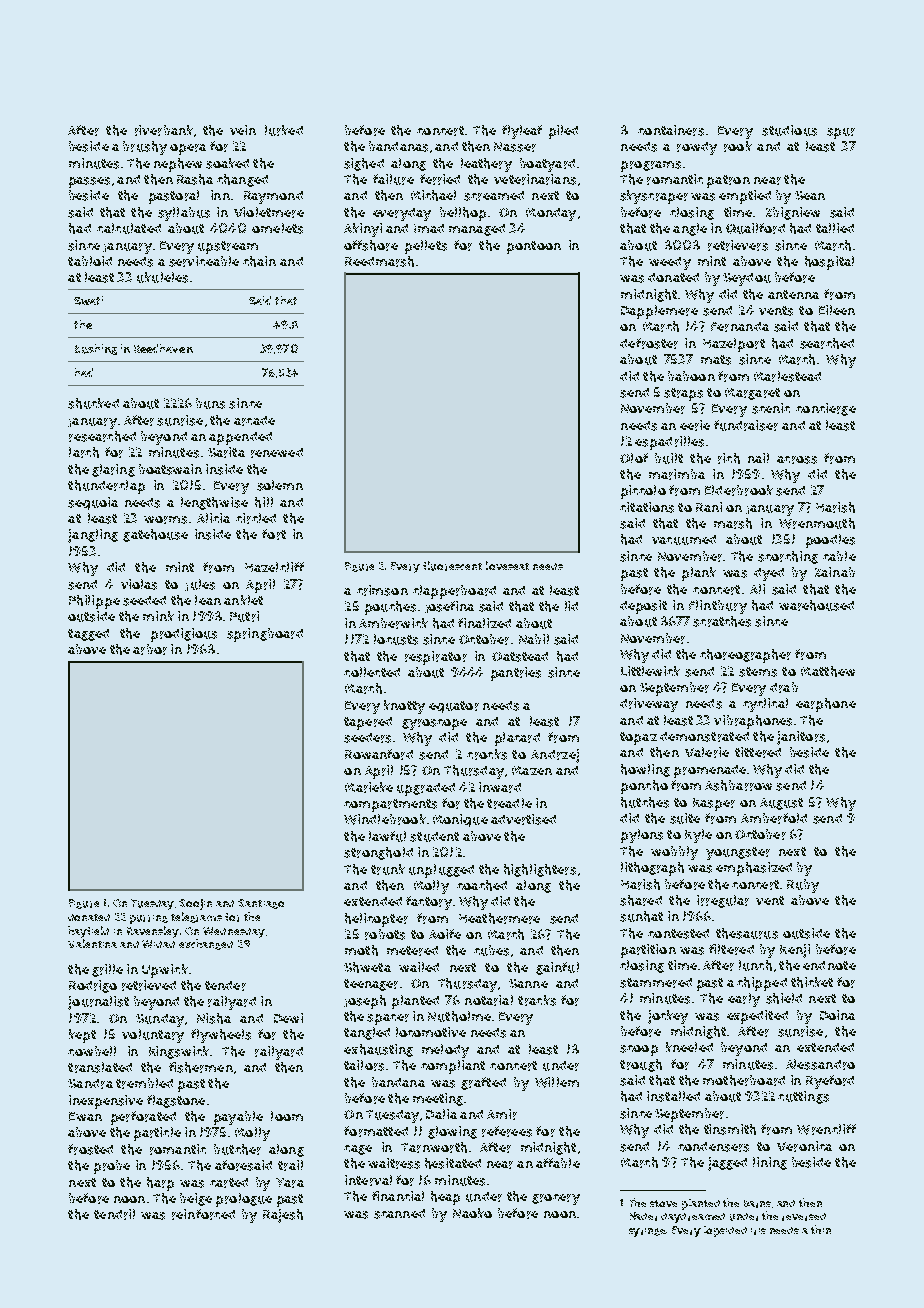 This document has width=924, height=1308. What do you see at coordinates (164, 130) in the document?
I see `riverbank` at bounding box center [164, 130].
